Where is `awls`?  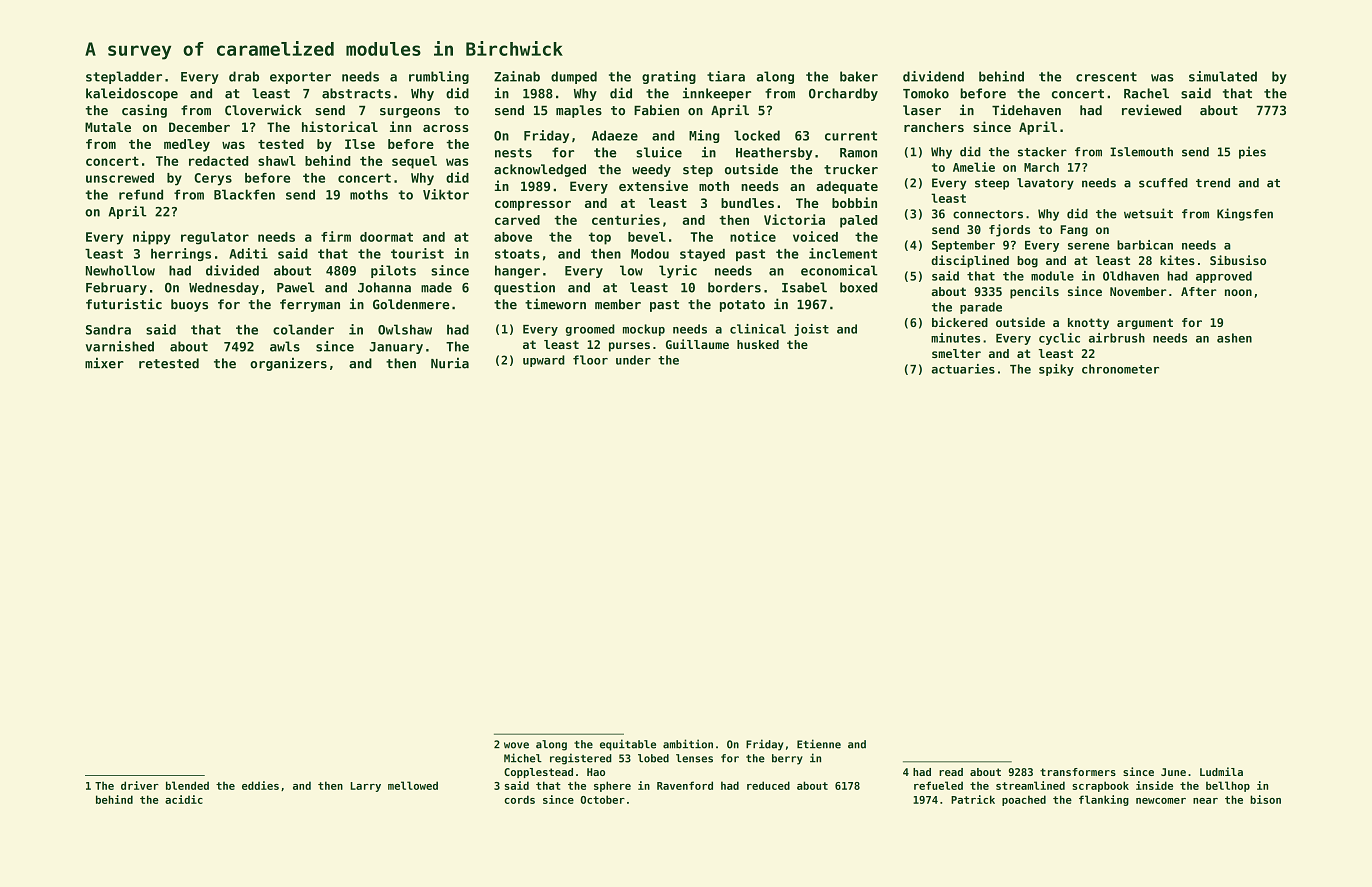
awls is located at coordinates (285, 346).
